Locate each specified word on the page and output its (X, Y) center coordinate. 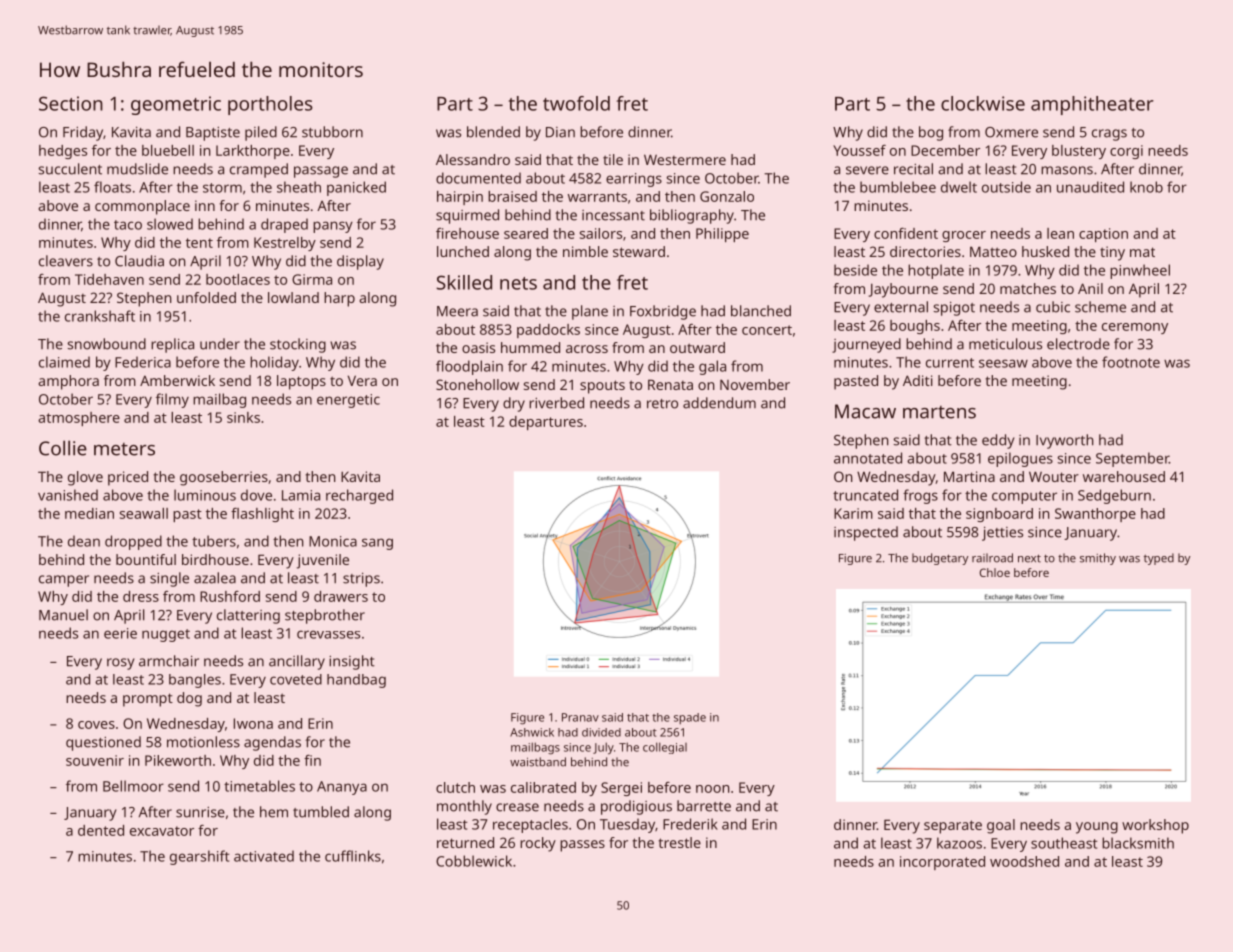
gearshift (200, 857)
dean (84, 541)
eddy (998, 441)
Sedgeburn (1114, 496)
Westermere (685, 159)
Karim (853, 513)
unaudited (1090, 187)
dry (514, 404)
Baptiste (213, 134)
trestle (680, 842)
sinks (243, 417)
